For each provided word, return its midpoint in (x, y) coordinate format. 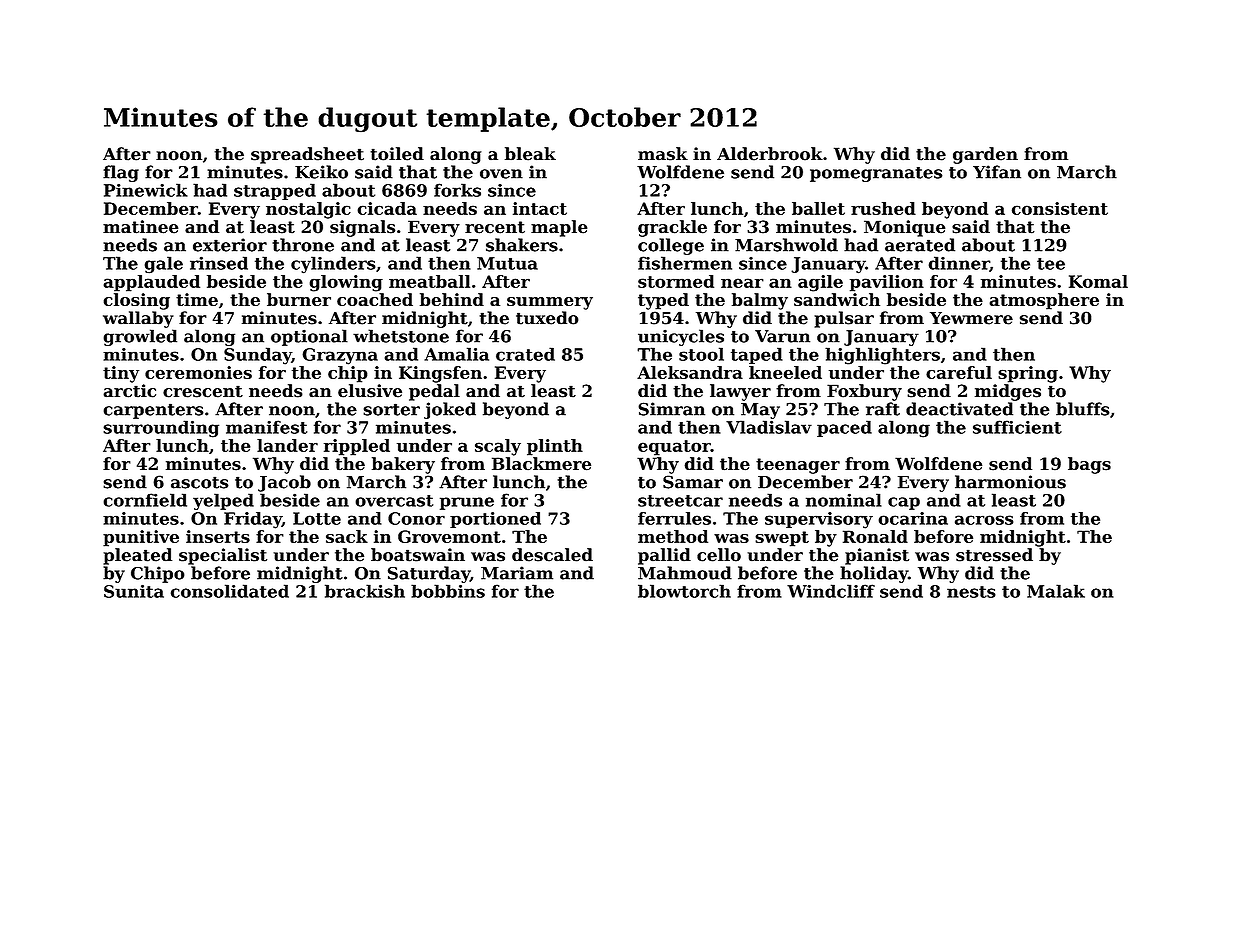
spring (1028, 374)
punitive (141, 538)
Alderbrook (770, 154)
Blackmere (541, 464)
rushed (883, 208)
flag (121, 173)
